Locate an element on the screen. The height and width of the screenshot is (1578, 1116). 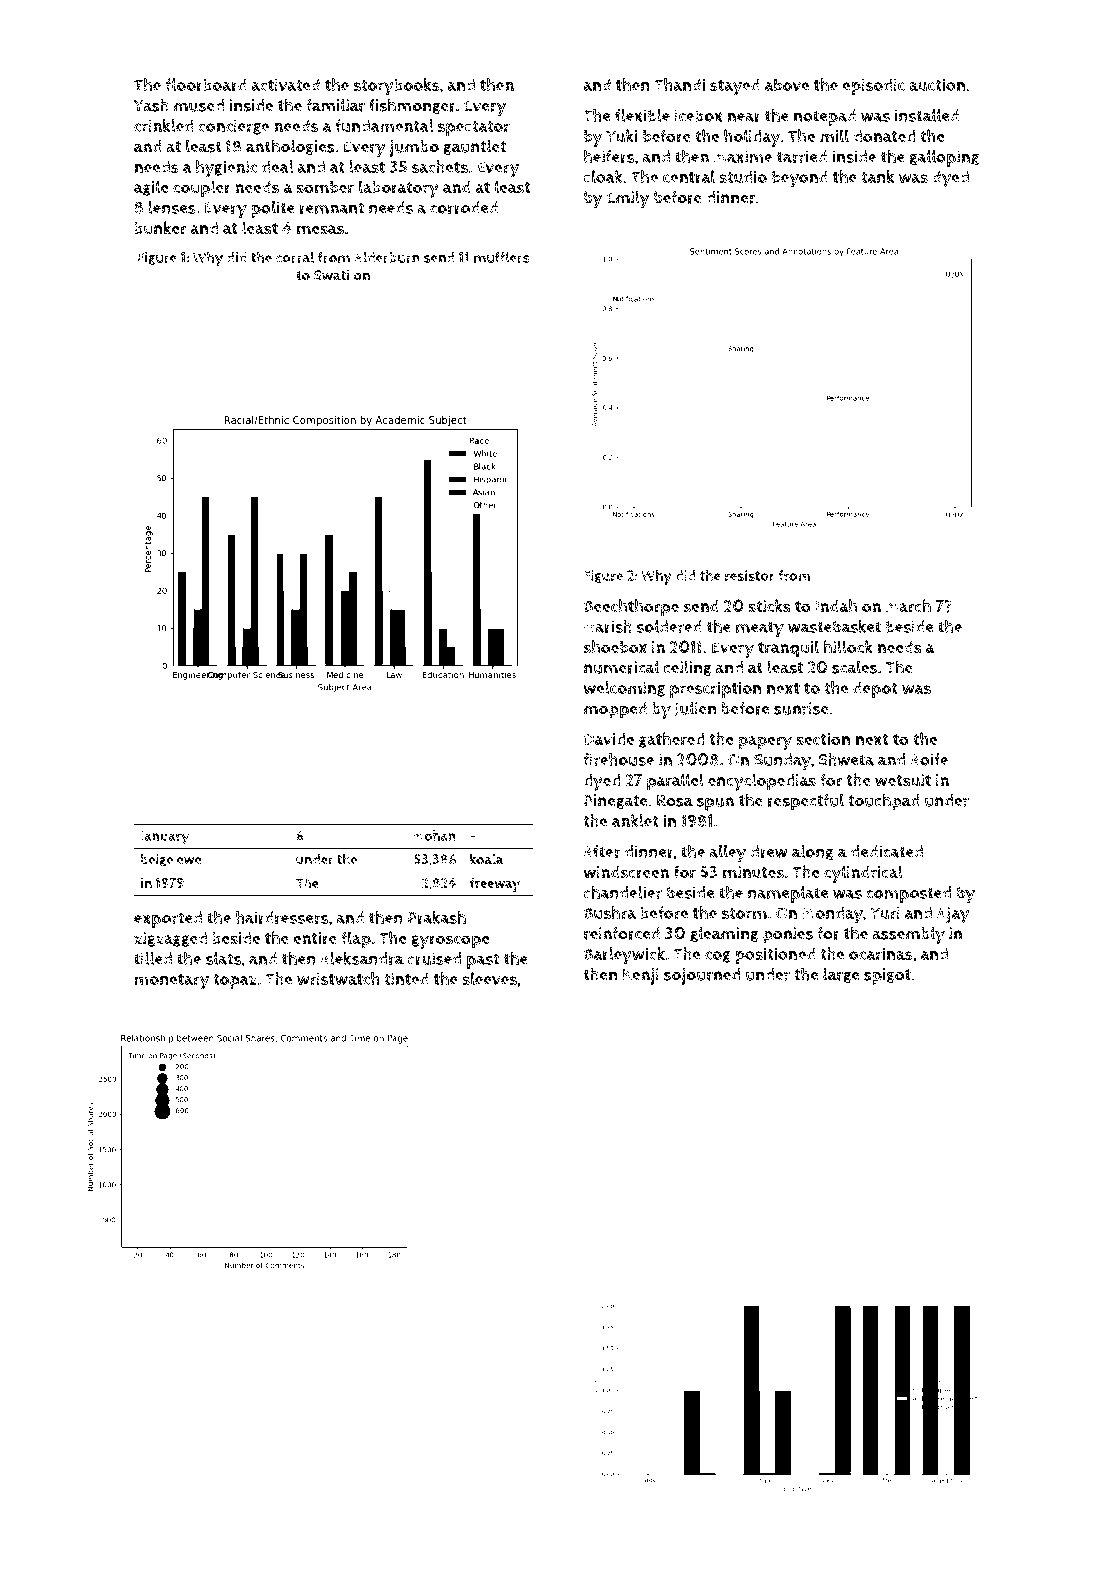
depot is located at coordinates (875, 689).
